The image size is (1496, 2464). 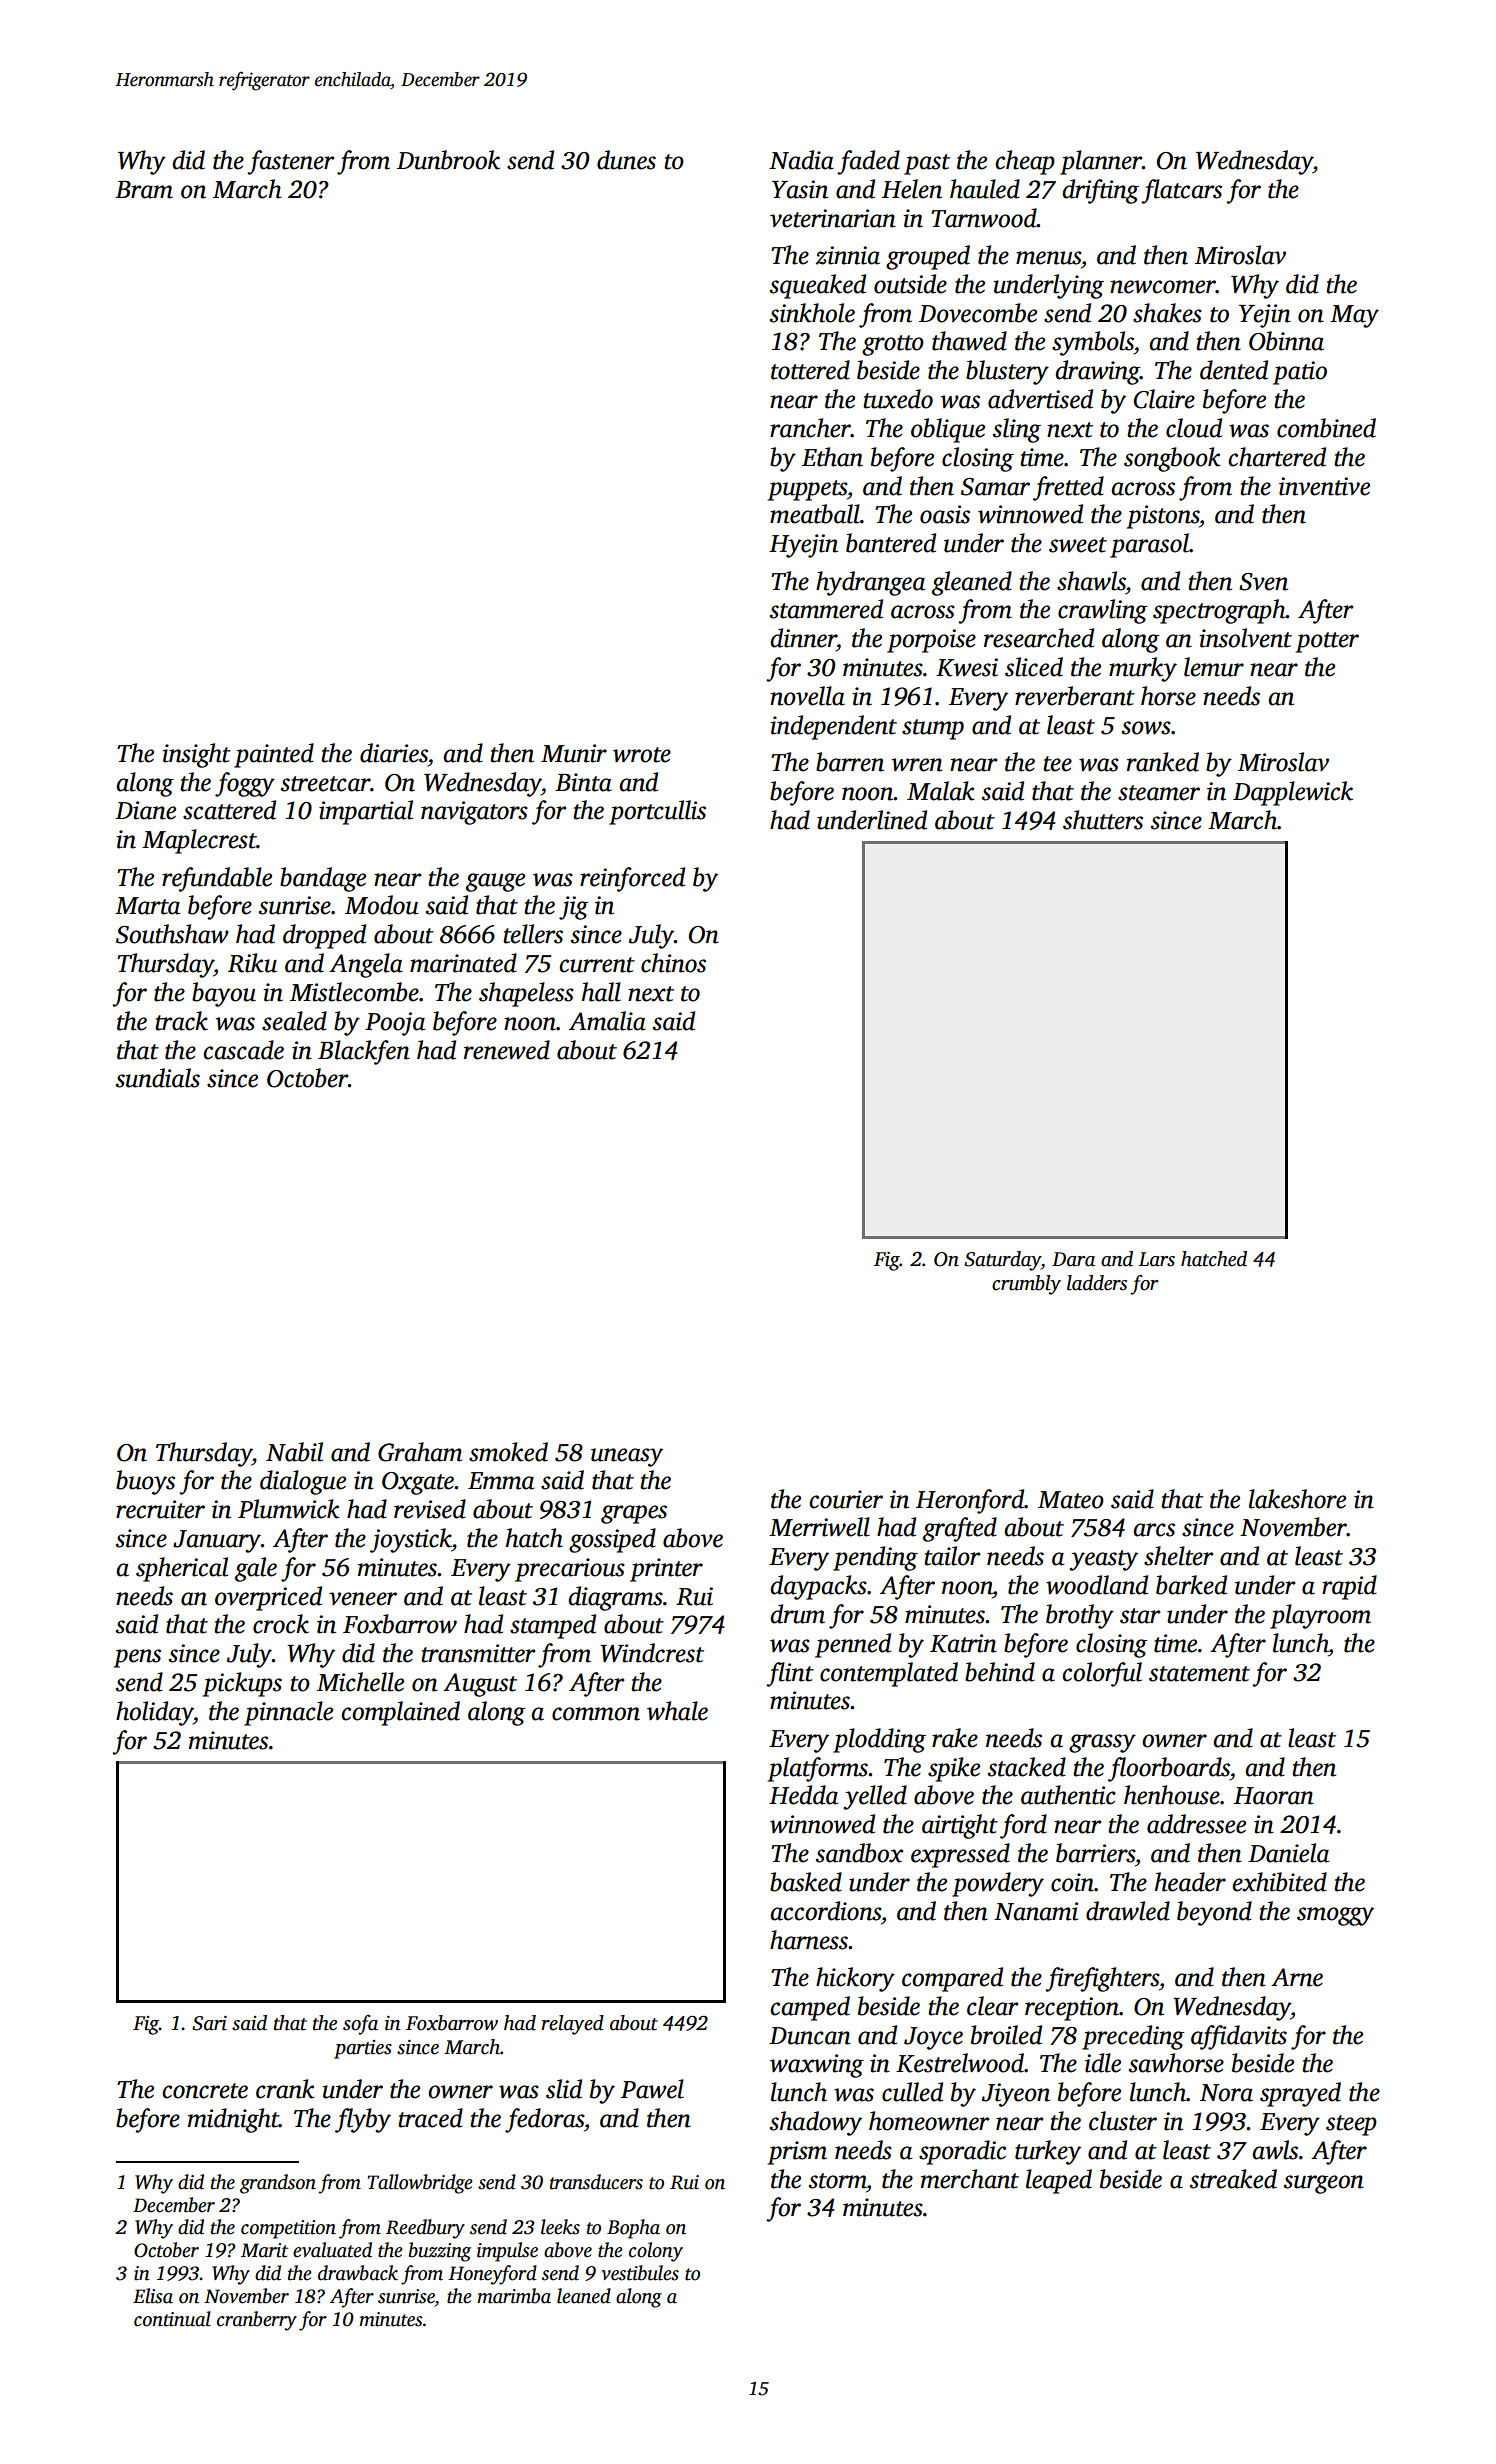 What do you see at coordinates (448, 160) in the image?
I see `Dunbrook` at bounding box center [448, 160].
